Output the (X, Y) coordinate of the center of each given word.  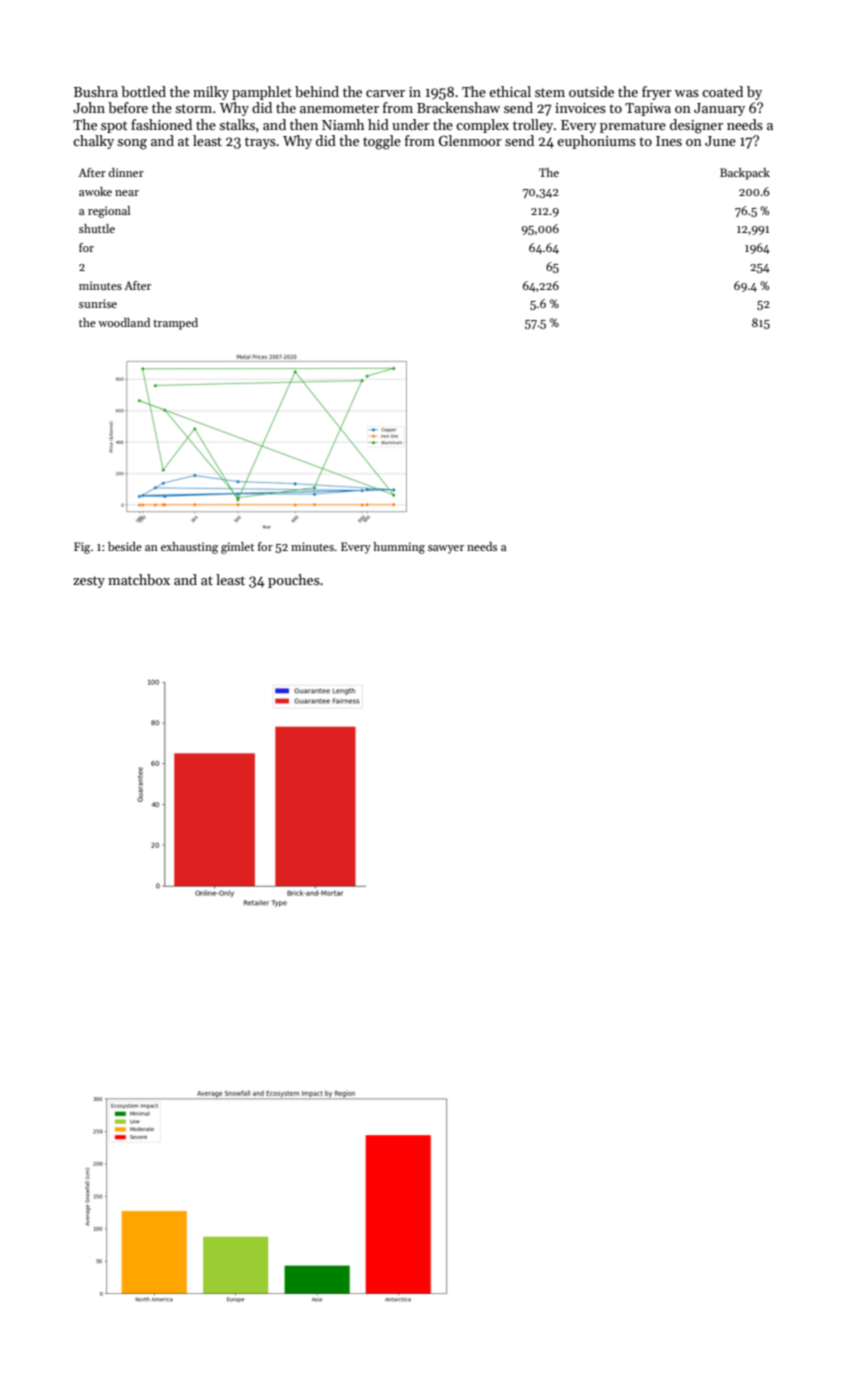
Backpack (745, 174)
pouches (294, 581)
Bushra (96, 91)
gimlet (237, 548)
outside (591, 91)
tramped (175, 324)
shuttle (97, 228)
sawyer (446, 549)
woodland (124, 322)
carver (385, 93)
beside (125, 546)
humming (399, 548)
